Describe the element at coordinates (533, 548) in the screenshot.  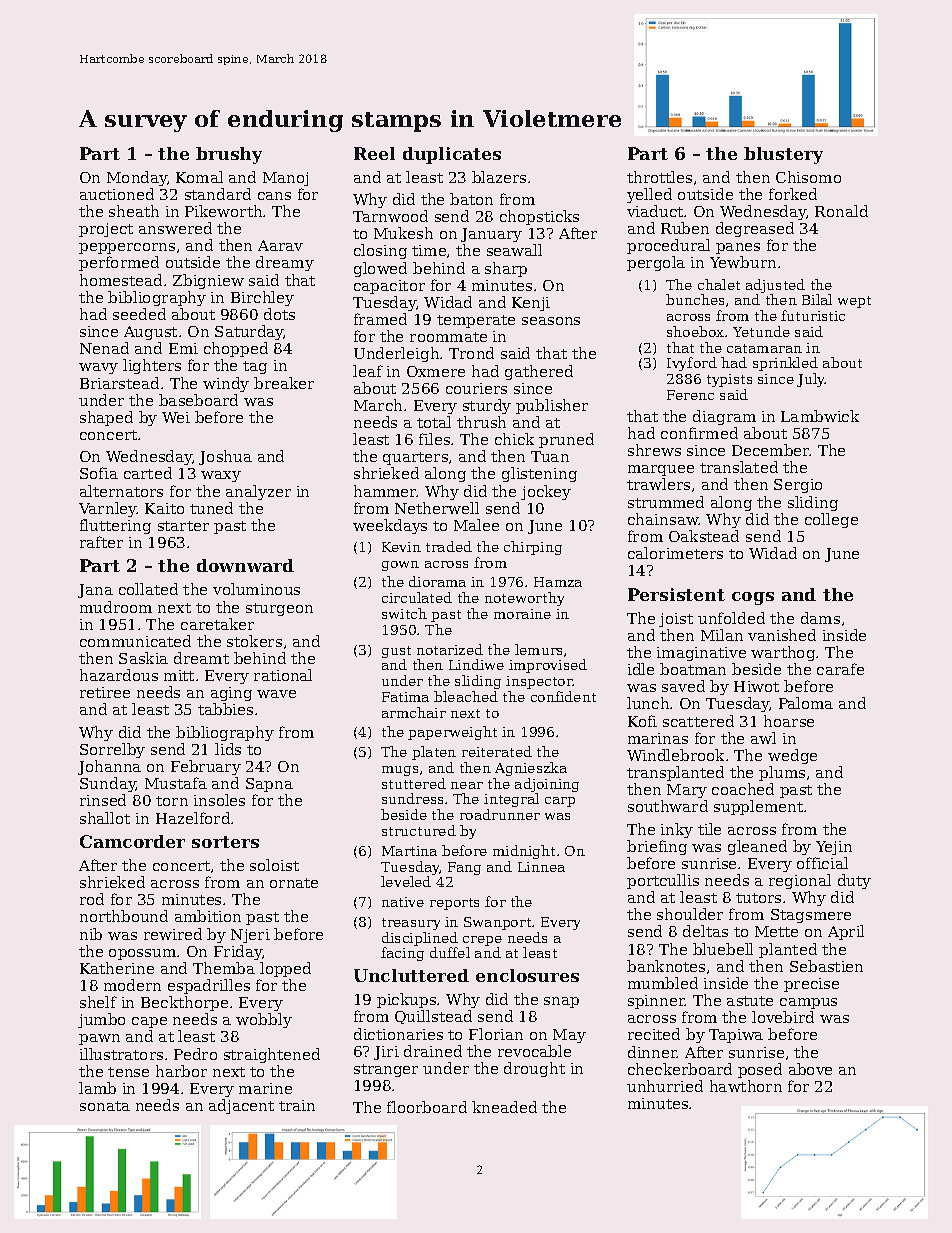
I see `chirping` at that location.
